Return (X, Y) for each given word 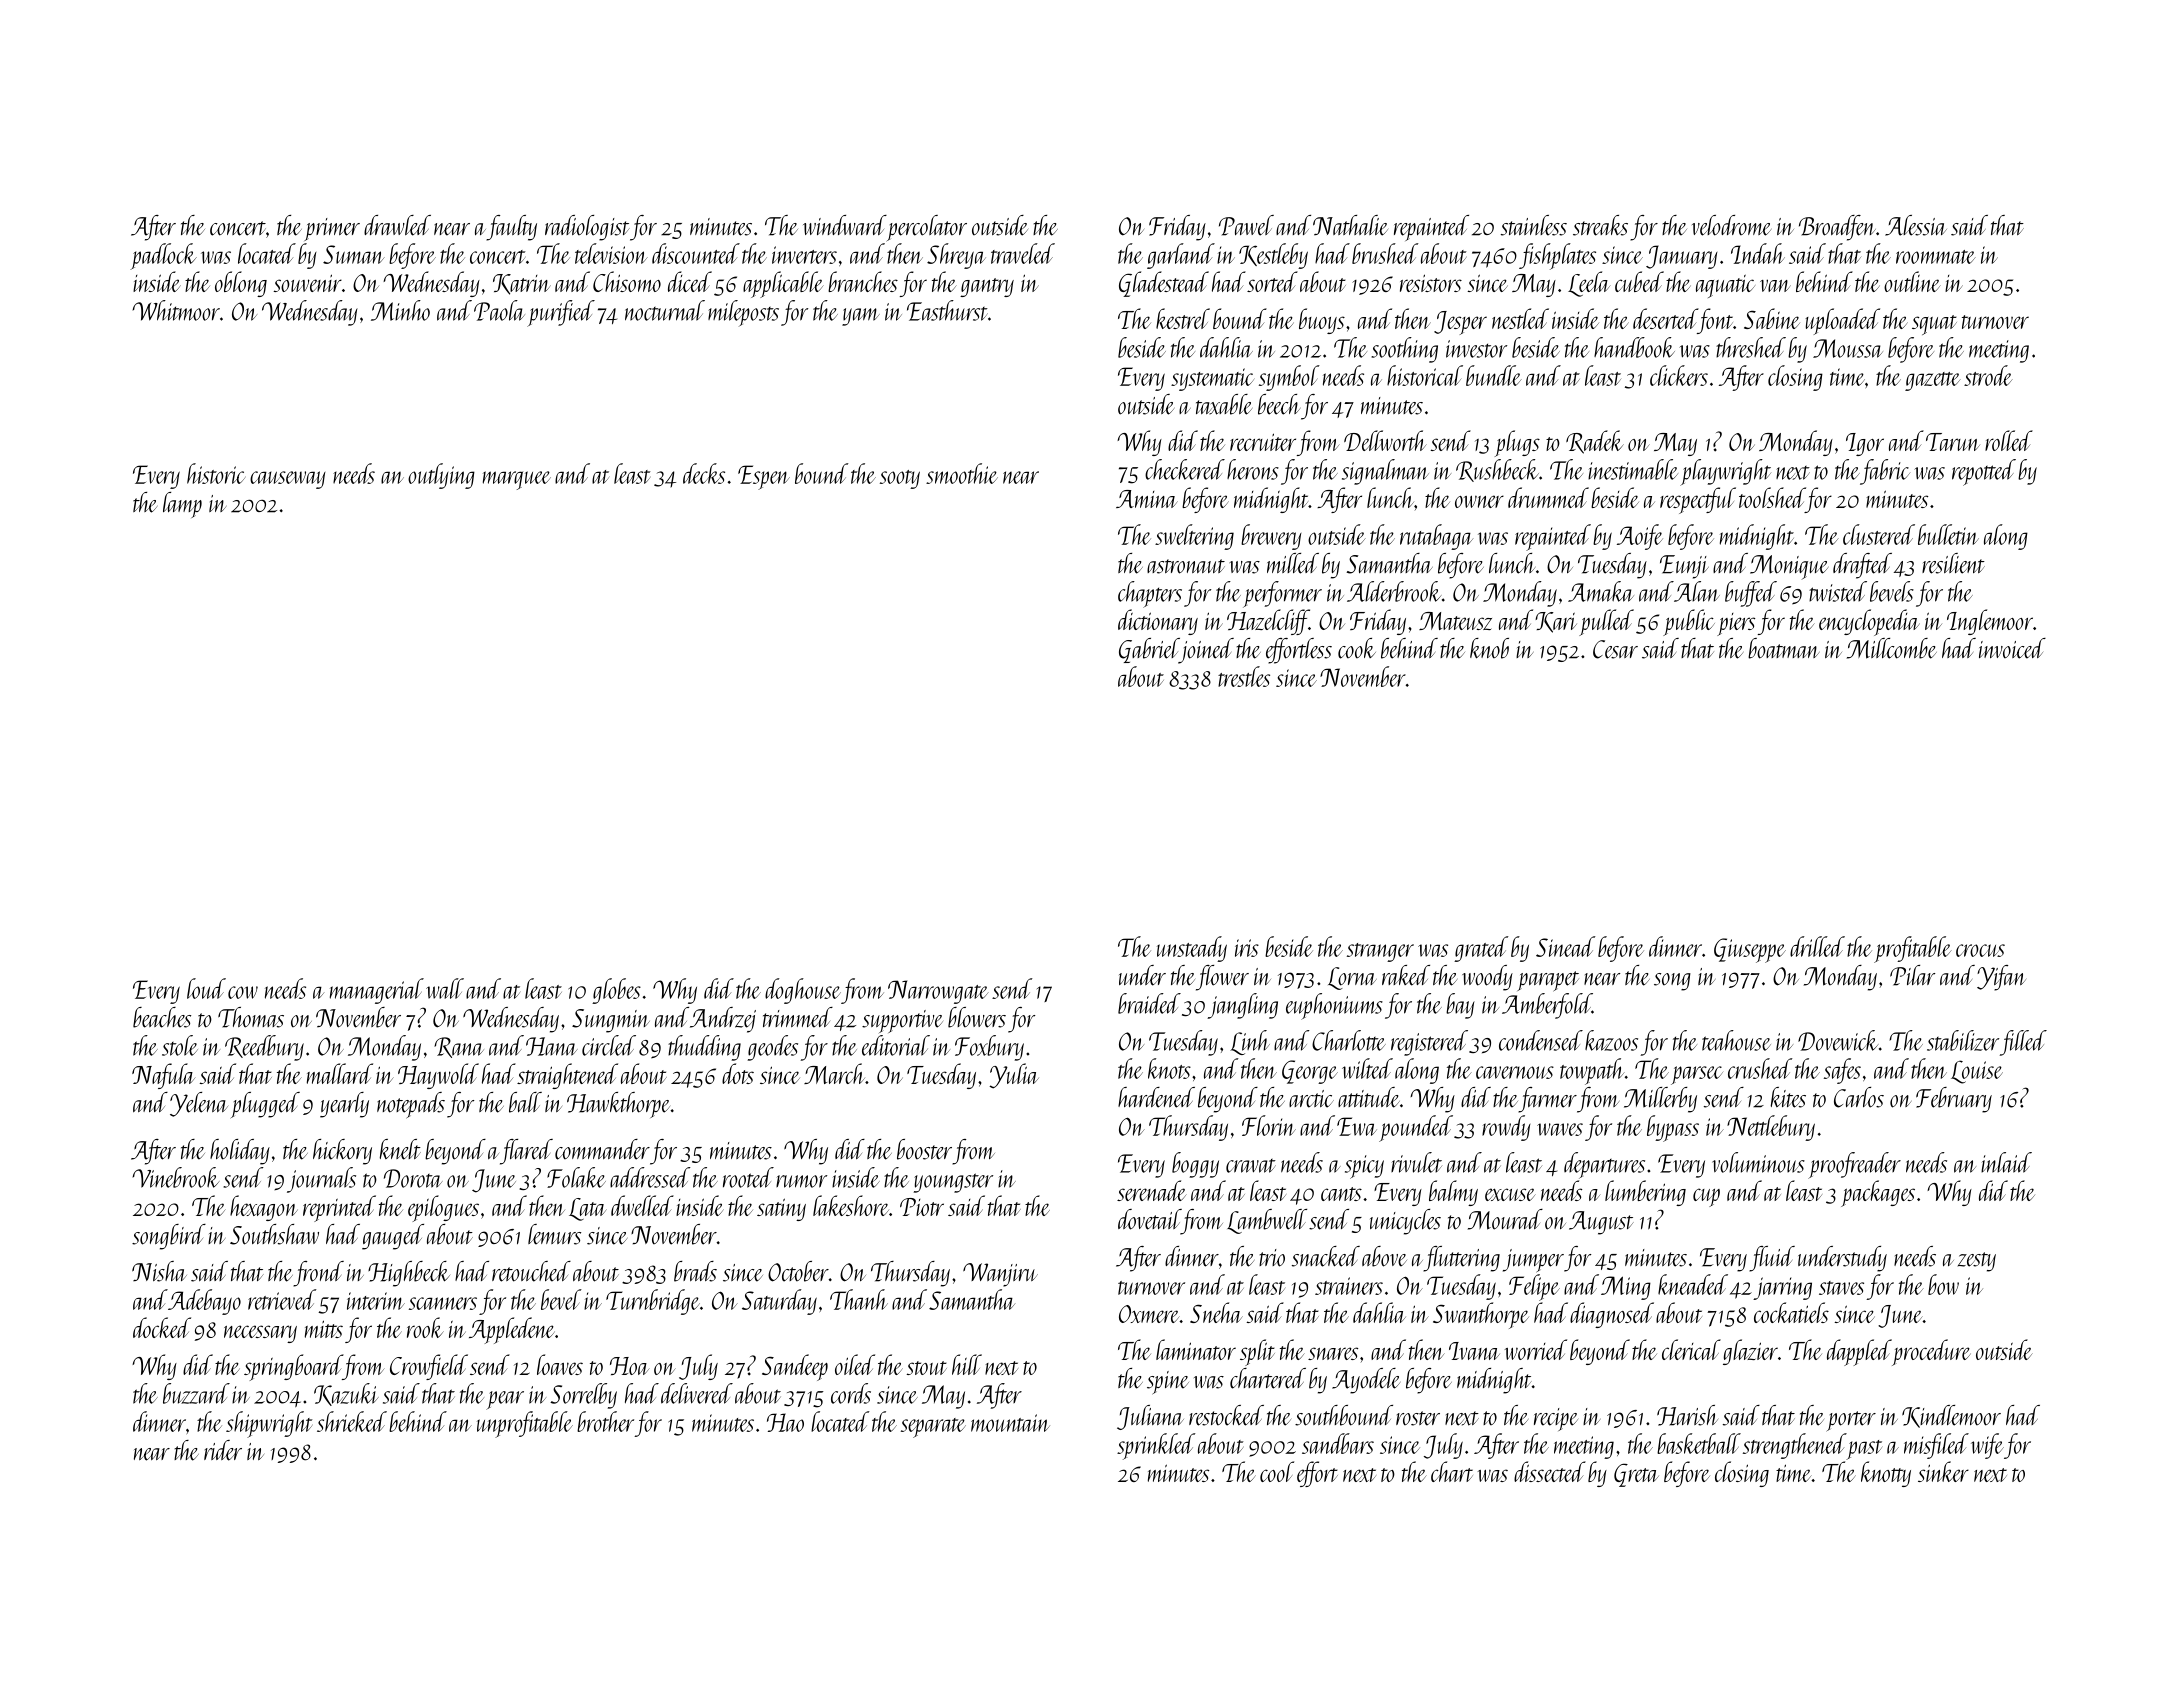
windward (845, 225)
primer (332, 229)
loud (206, 988)
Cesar (1615, 649)
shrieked (352, 1421)
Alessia (1916, 225)
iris (1247, 948)
